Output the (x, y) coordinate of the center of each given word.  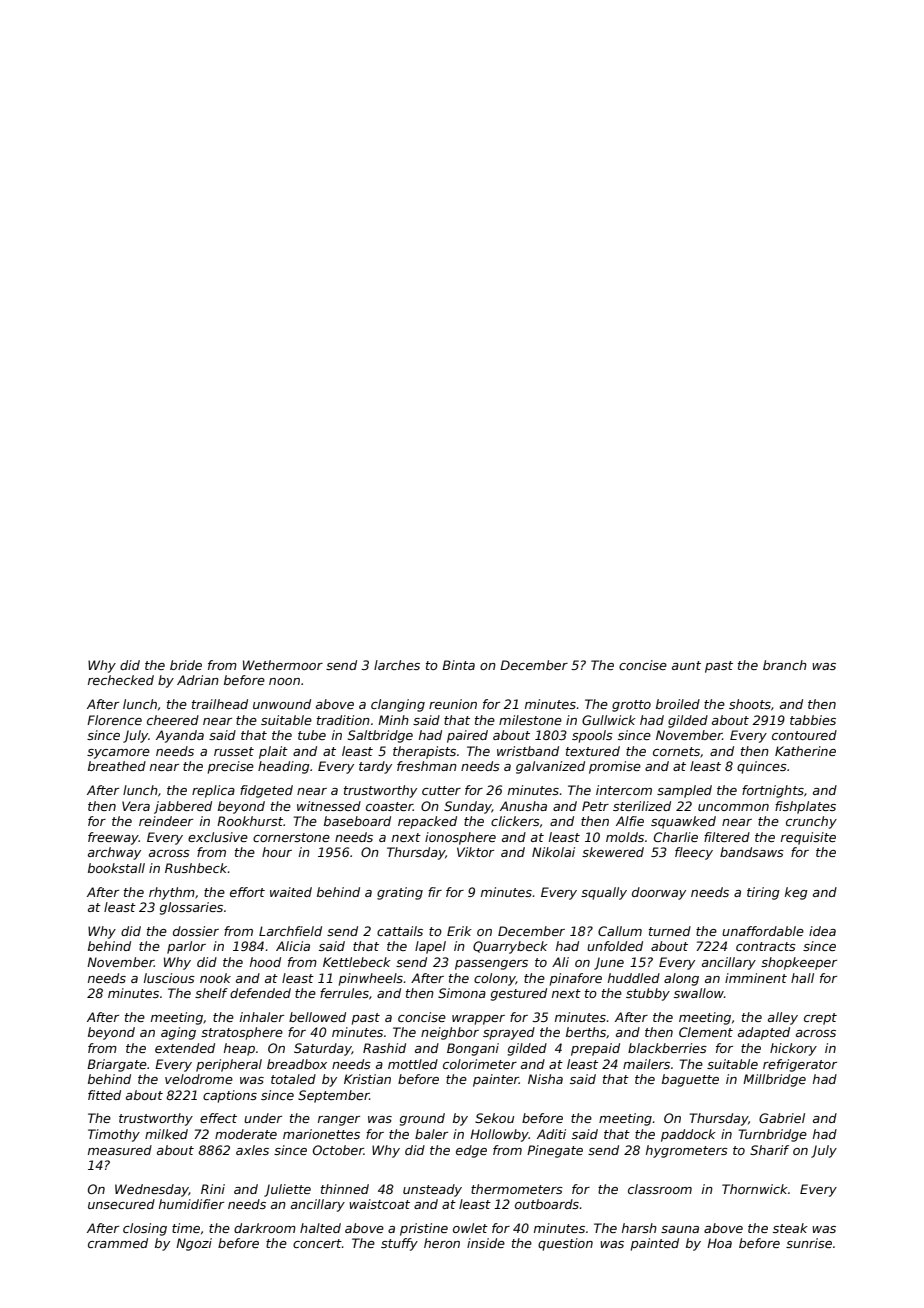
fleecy (694, 853)
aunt (686, 665)
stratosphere (242, 1033)
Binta (458, 665)
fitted (104, 1095)
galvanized (550, 767)
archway (114, 853)
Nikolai (553, 852)
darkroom (265, 1228)
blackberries (667, 1048)
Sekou (494, 1118)
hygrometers (687, 1151)
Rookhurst (250, 821)
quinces (762, 767)
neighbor (450, 1033)
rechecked (121, 680)
